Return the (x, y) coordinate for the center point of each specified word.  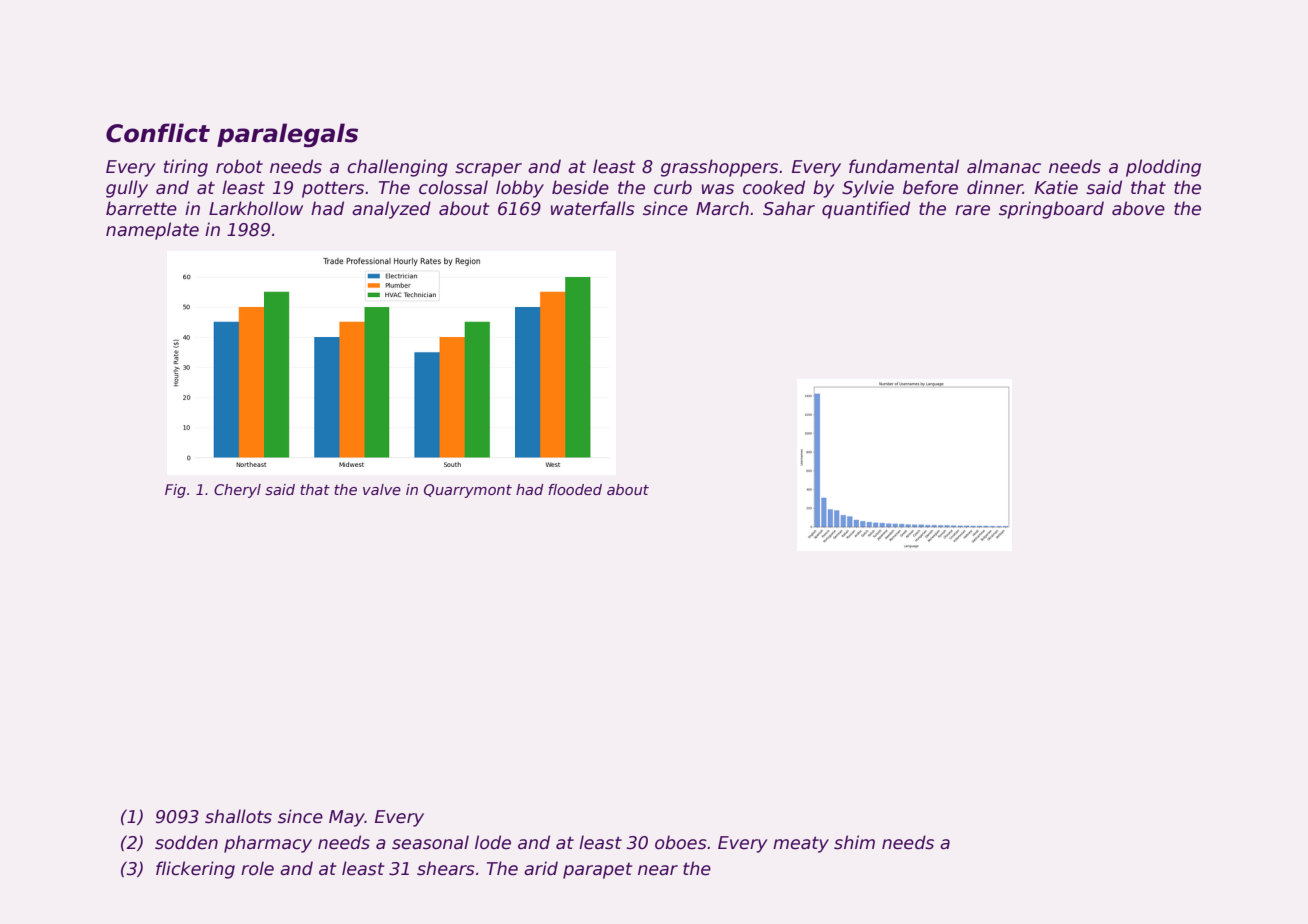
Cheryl (237, 491)
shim (854, 842)
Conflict (158, 133)
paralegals (287, 135)
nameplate (152, 231)
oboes (681, 842)
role (257, 868)
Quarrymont (468, 491)
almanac (1004, 166)
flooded (575, 489)
